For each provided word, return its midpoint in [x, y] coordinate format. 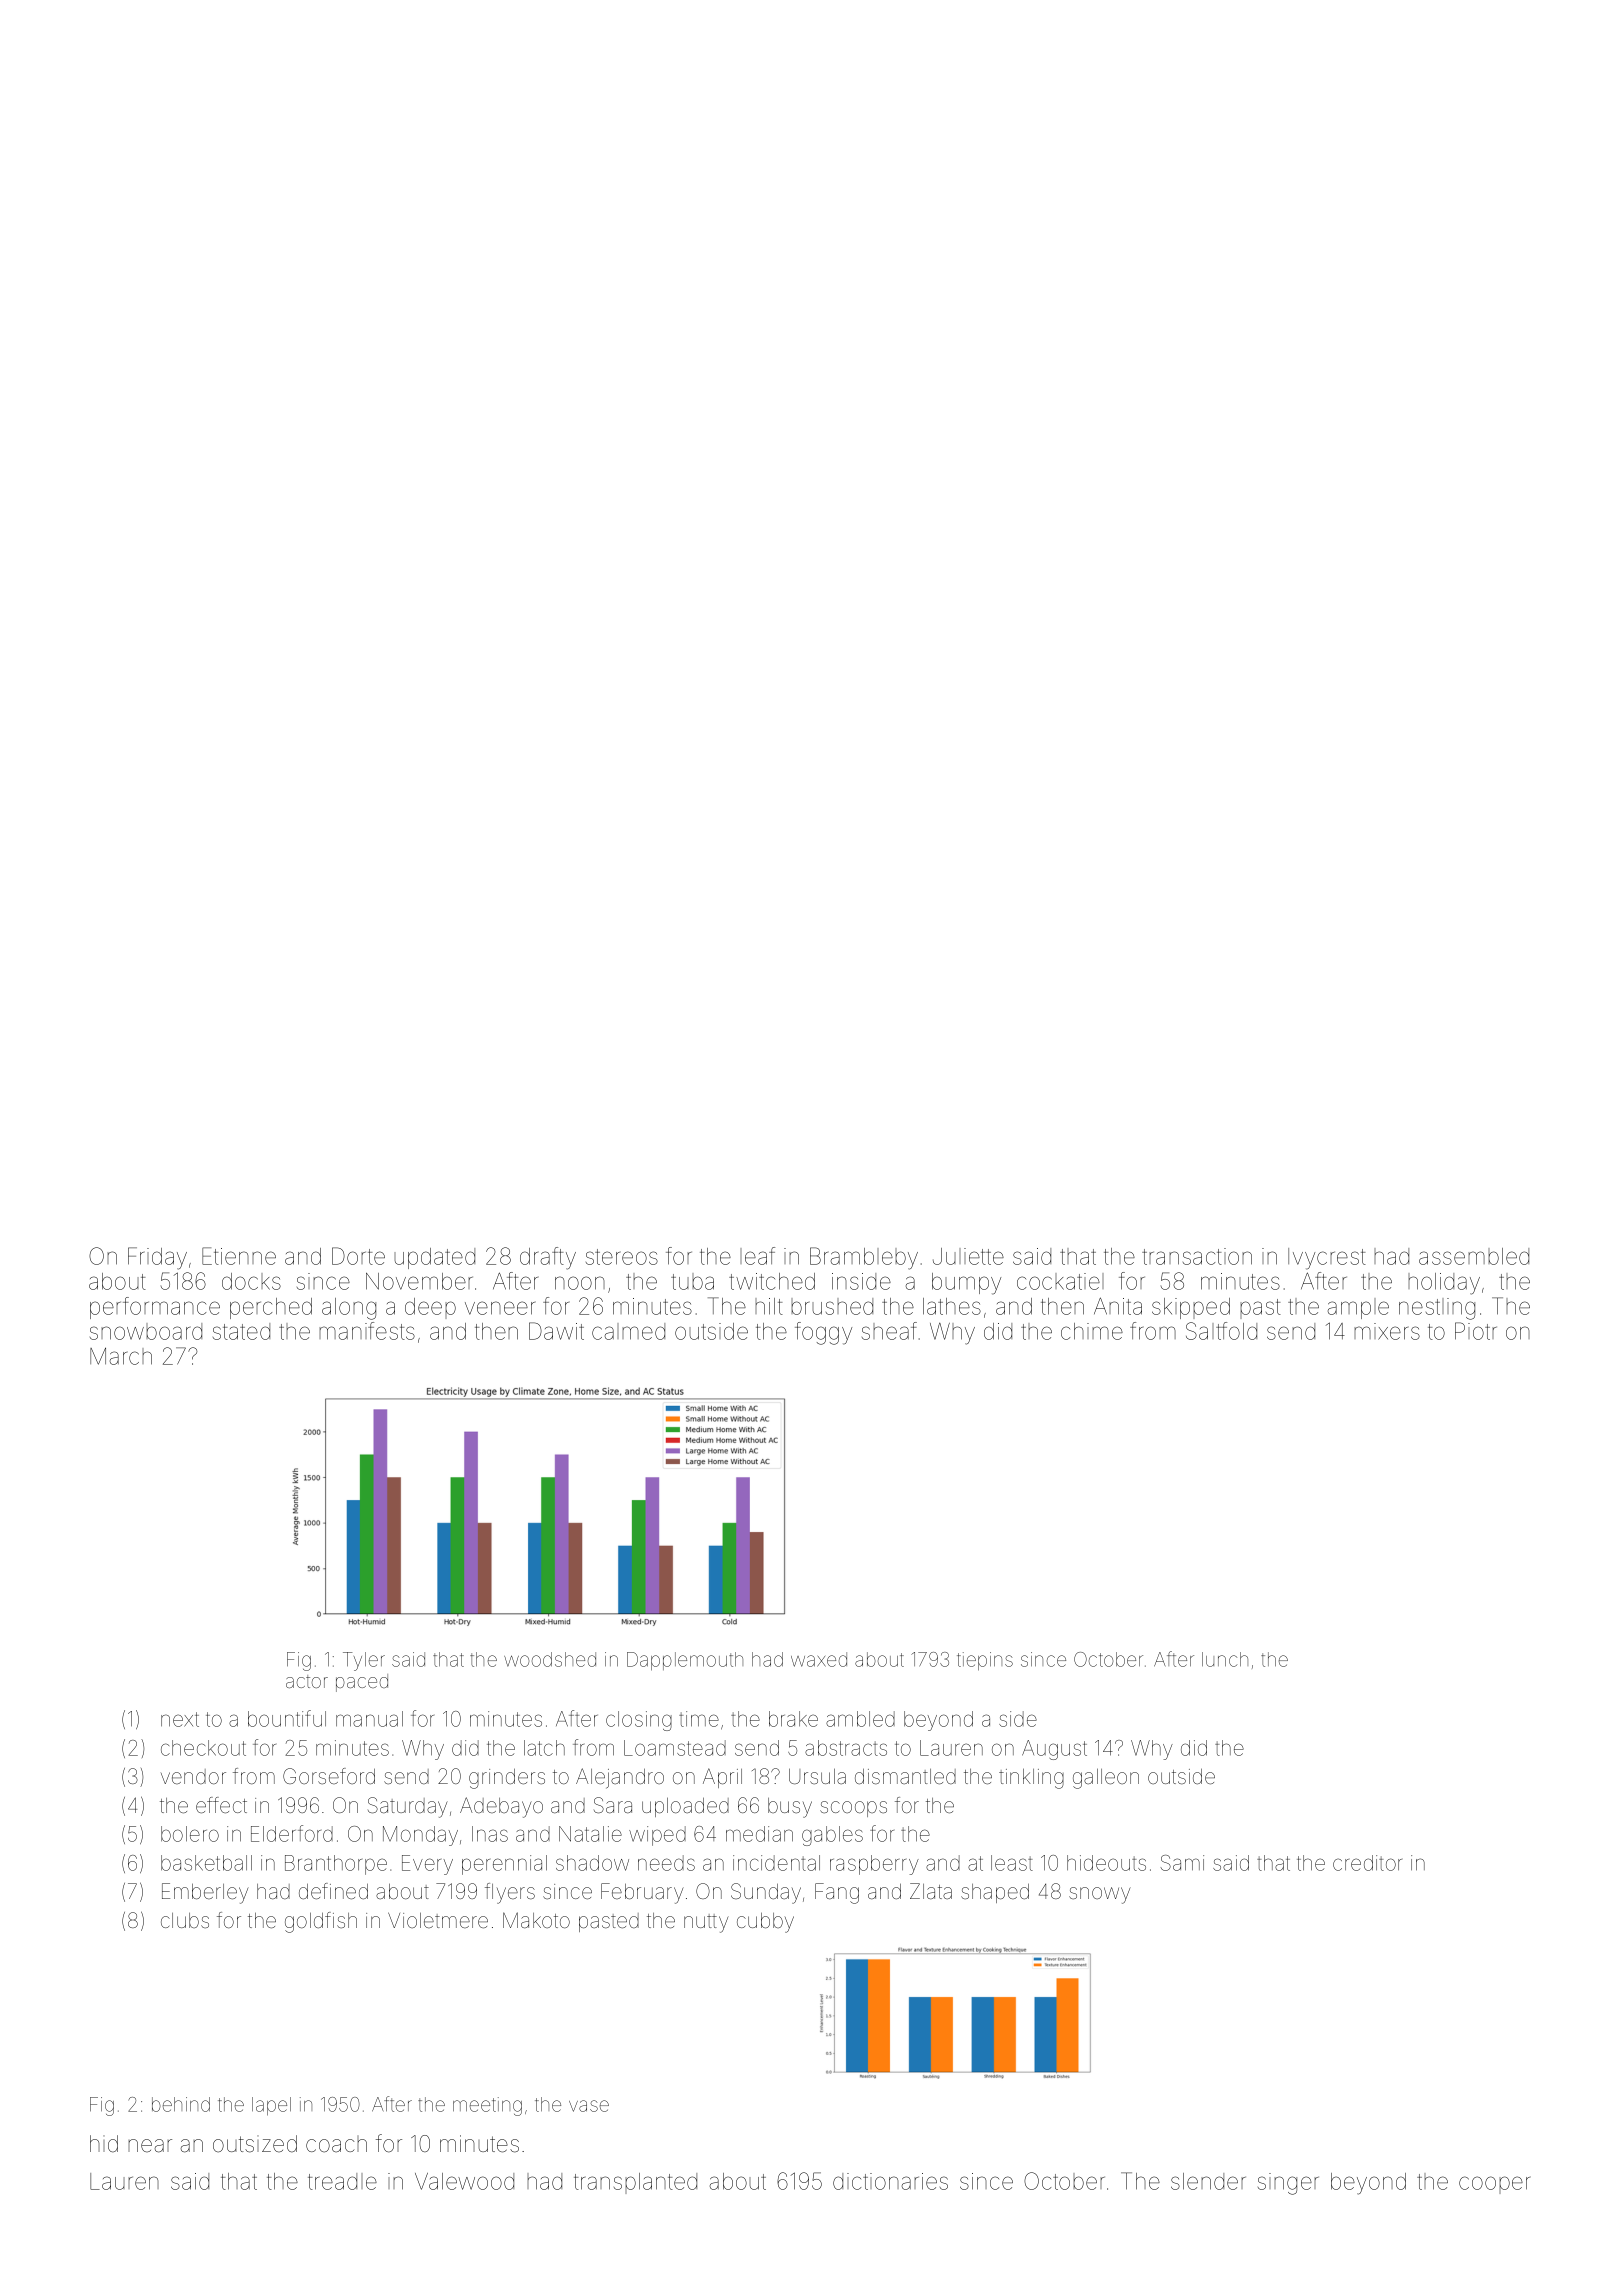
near [150, 2146]
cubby [765, 1923]
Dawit [556, 1331]
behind [181, 2104]
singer [1288, 2184]
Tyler [364, 1661]
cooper [1494, 2185]
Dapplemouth [685, 1661]
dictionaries [890, 2181]
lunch [1225, 1659]
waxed [819, 1659]
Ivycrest [1327, 1259]
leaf [757, 1256]
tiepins [985, 1661]
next [180, 1719]
